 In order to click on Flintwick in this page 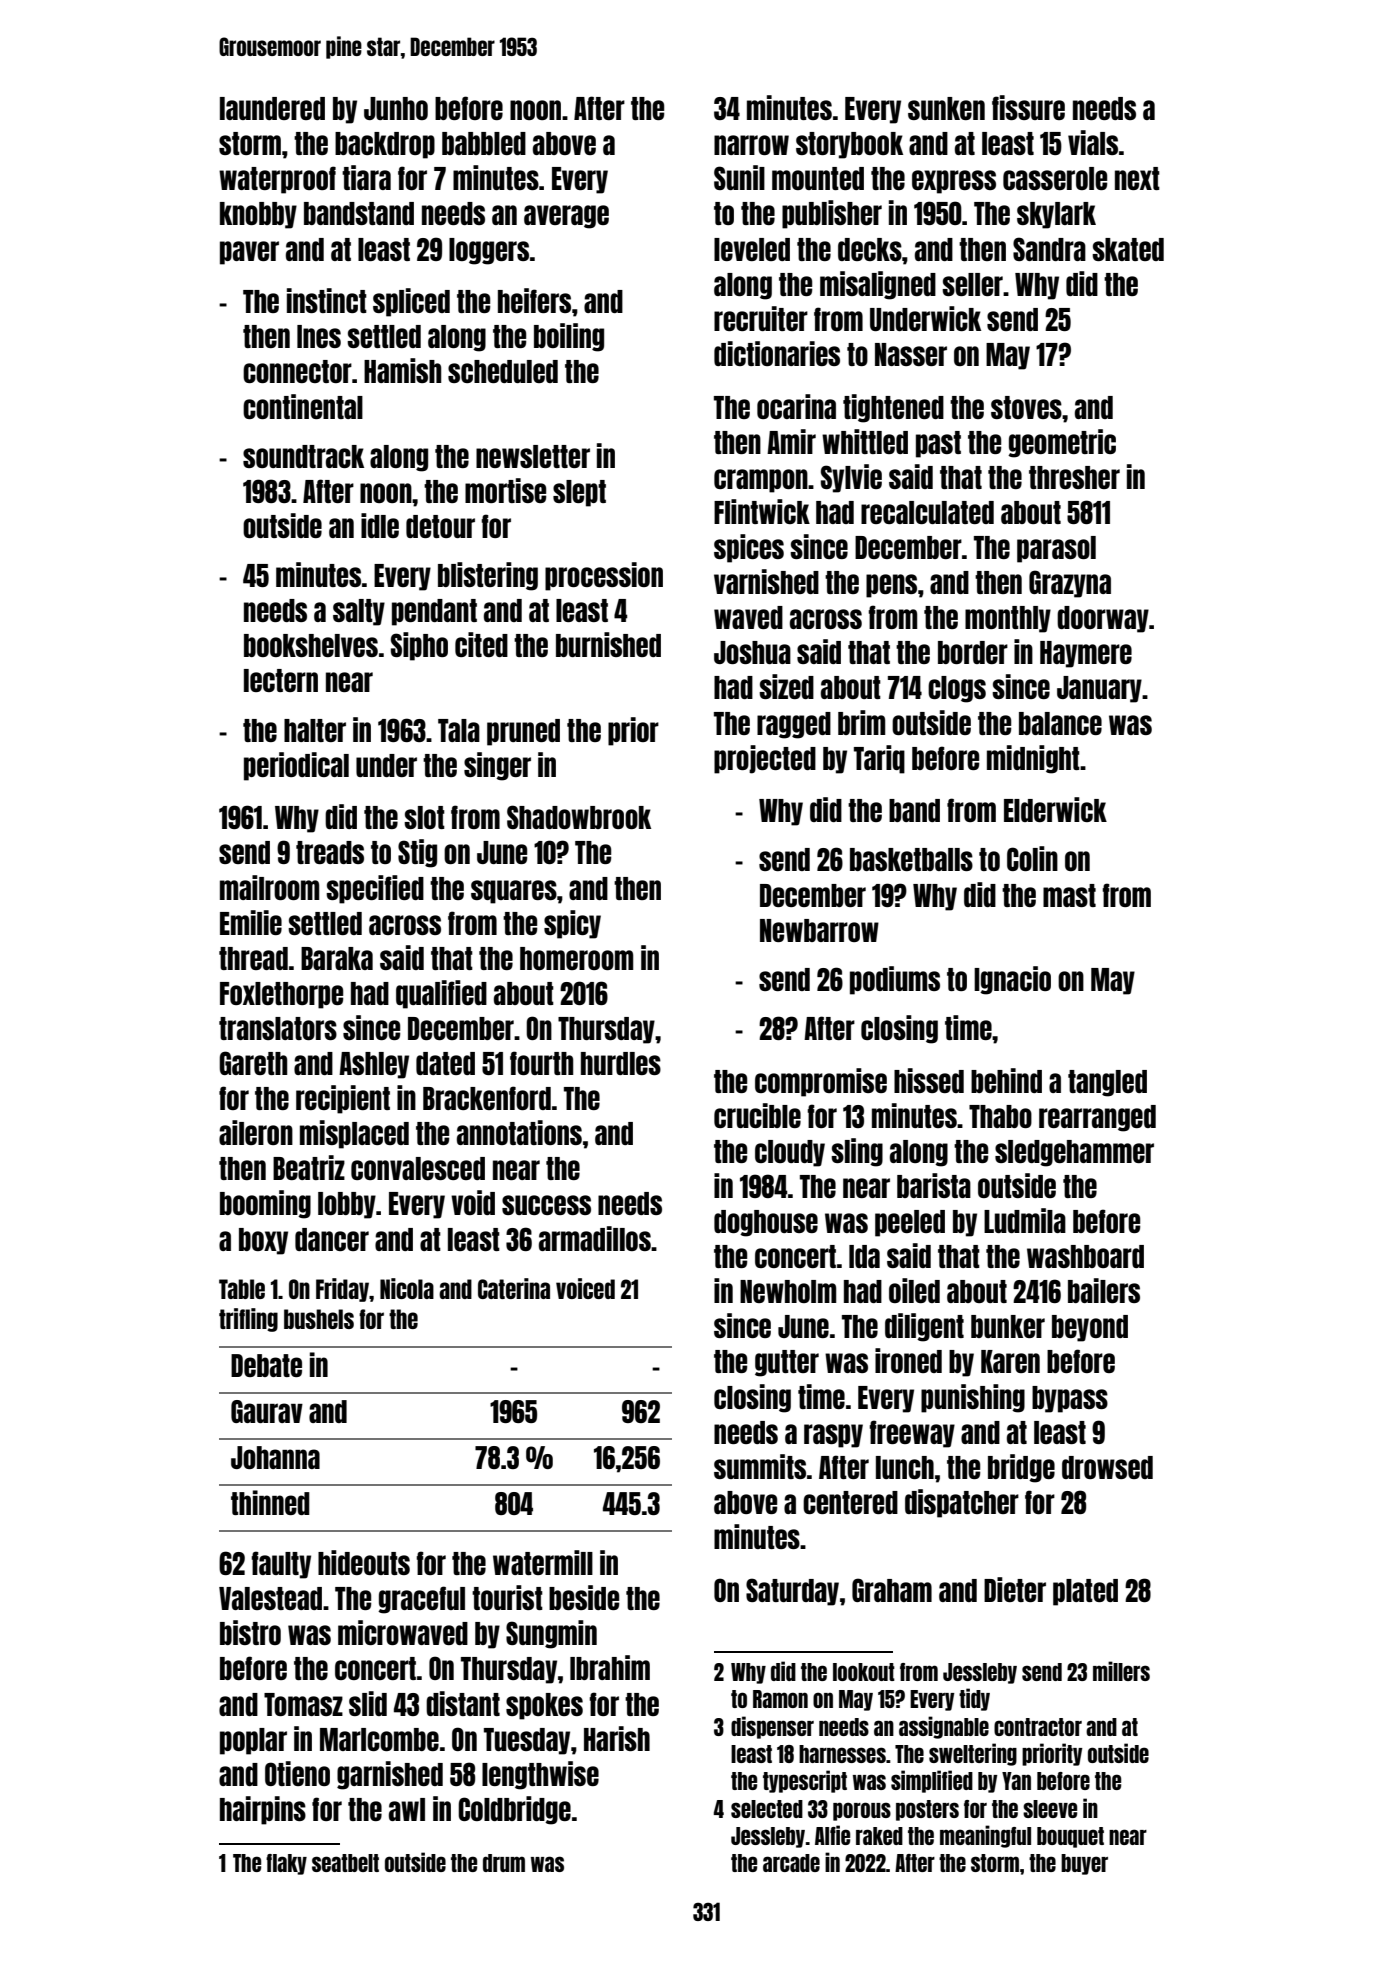, I will do `click(762, 511)`.
